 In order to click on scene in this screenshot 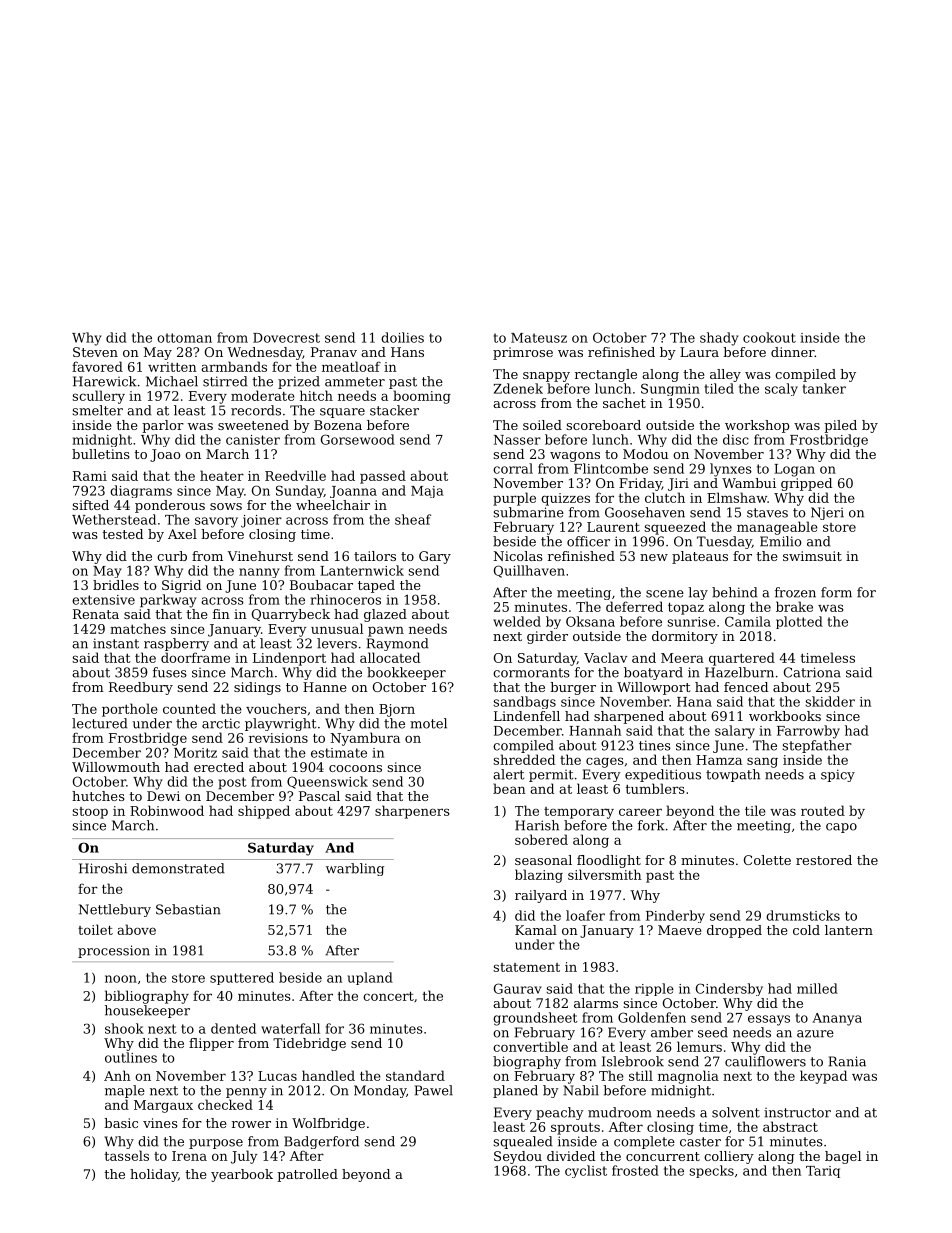, I will do `click(665, 594)`.
